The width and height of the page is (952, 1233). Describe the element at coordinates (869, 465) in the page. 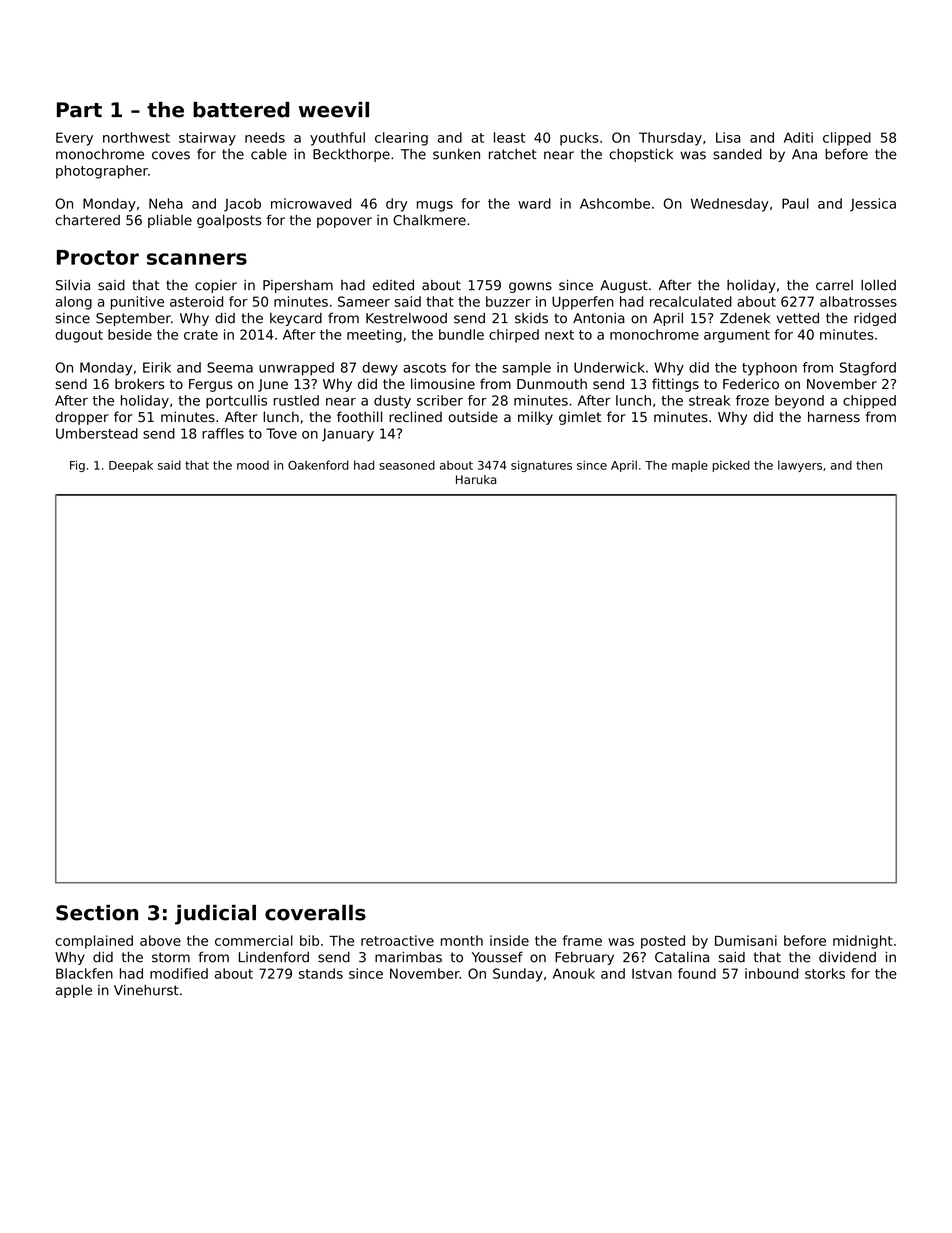

I see `then` at that location.
